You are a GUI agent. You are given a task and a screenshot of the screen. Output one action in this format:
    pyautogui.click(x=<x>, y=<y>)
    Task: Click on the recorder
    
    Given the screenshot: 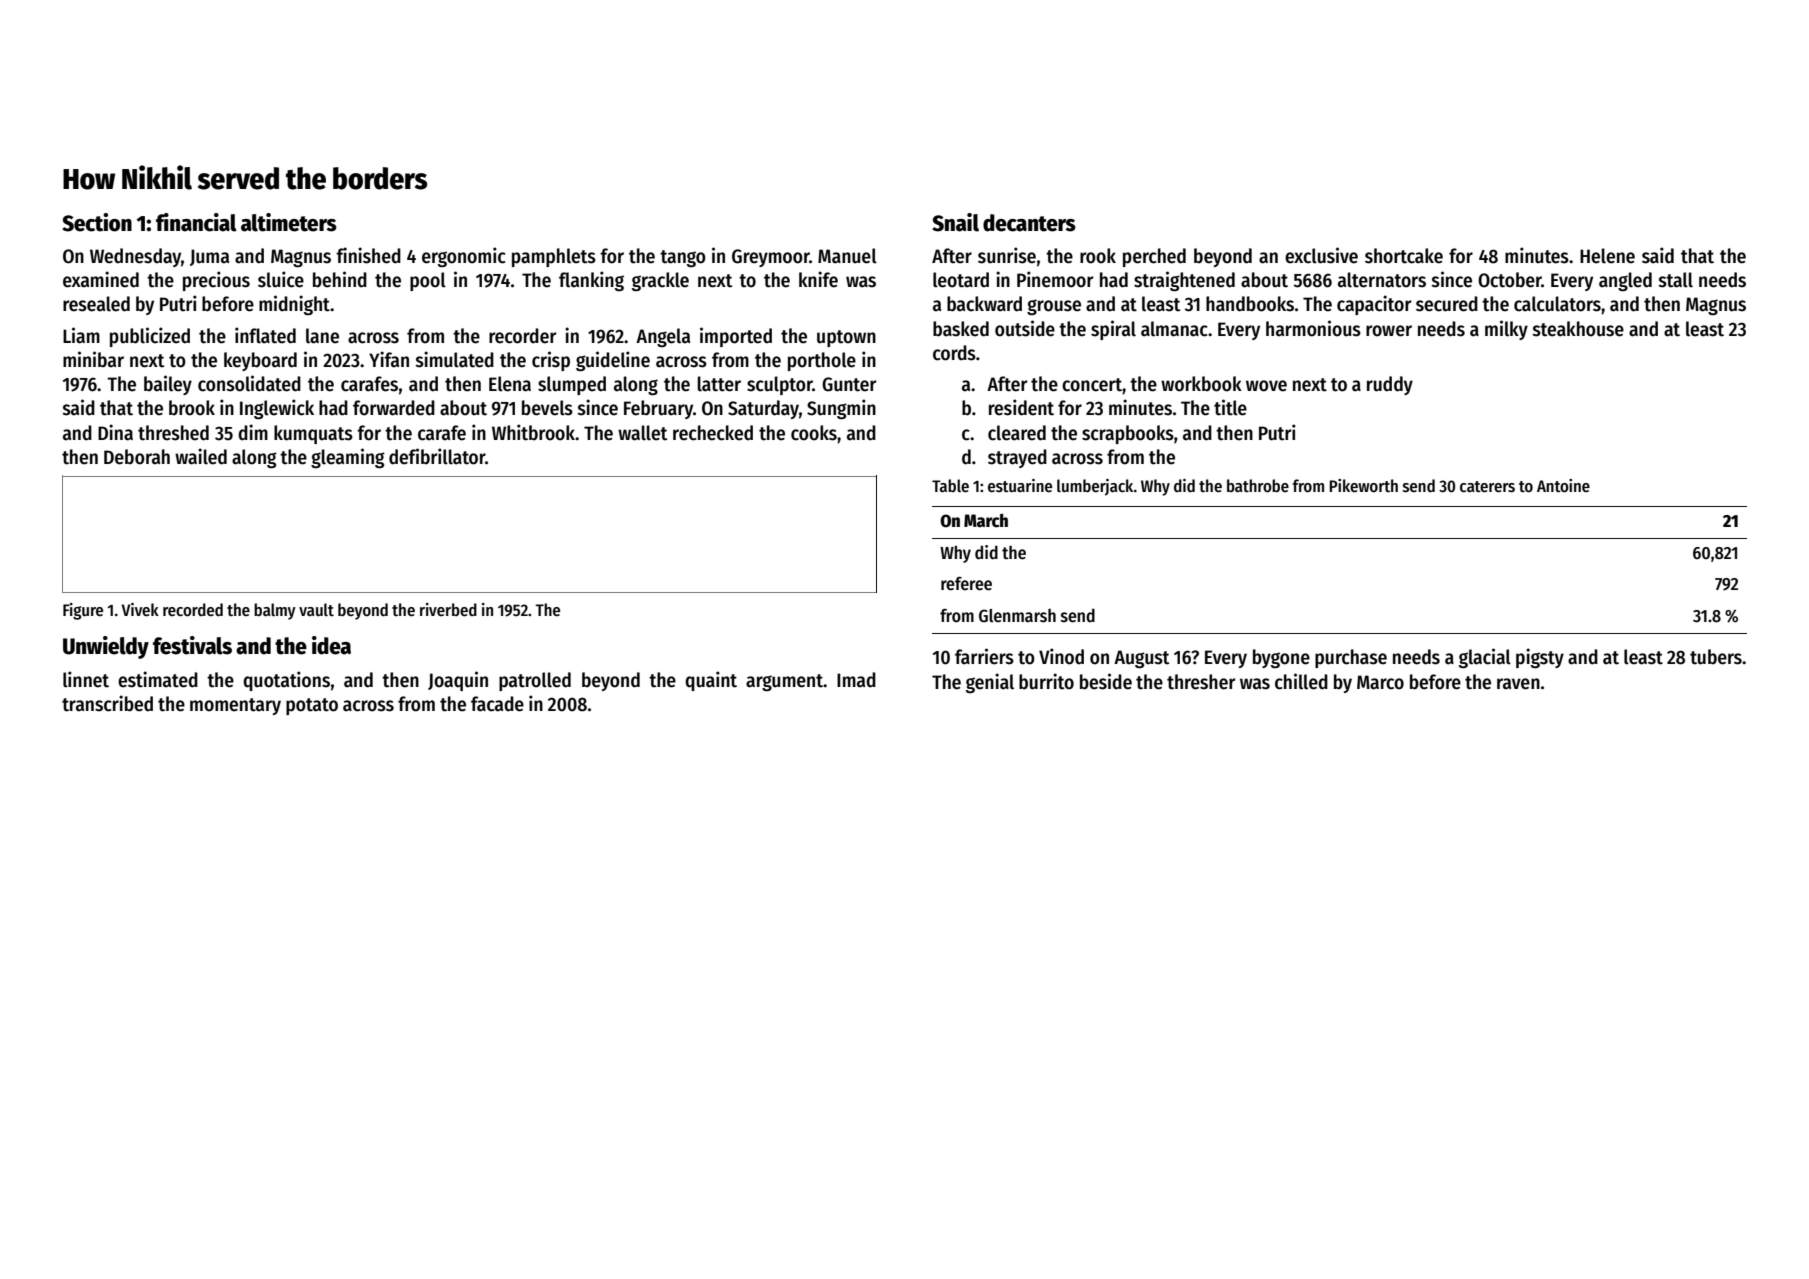 What is the action you would take?
    pyautogui.click(x=522, y=336)
